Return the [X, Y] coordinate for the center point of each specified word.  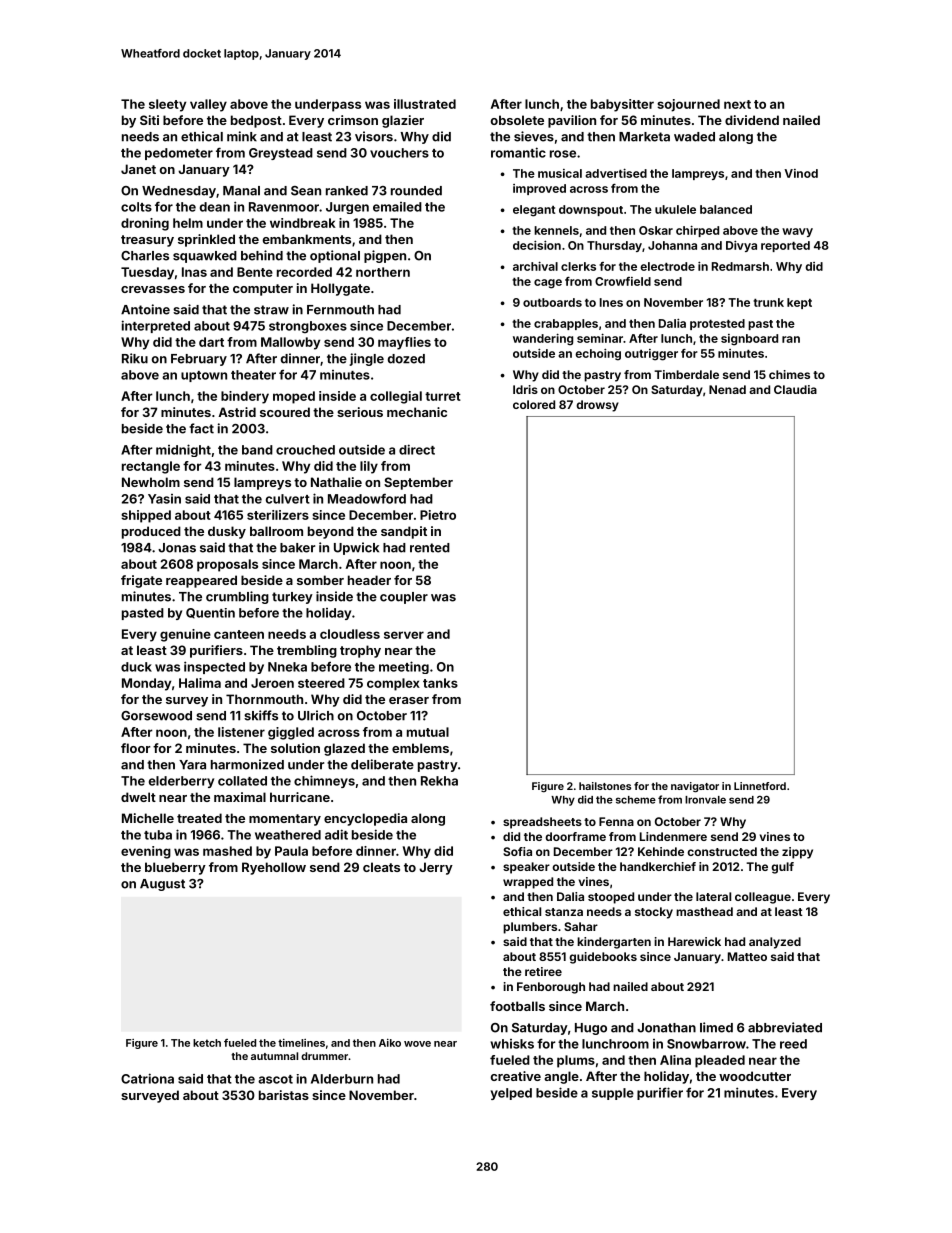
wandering [543, 339]
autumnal [274, 1056]
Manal [241, 191]
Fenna [616, 821]
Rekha [439, 781]
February [199, 360]
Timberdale [686, 374]
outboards [552, 302]
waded [694, 137]
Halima [200, 683]
